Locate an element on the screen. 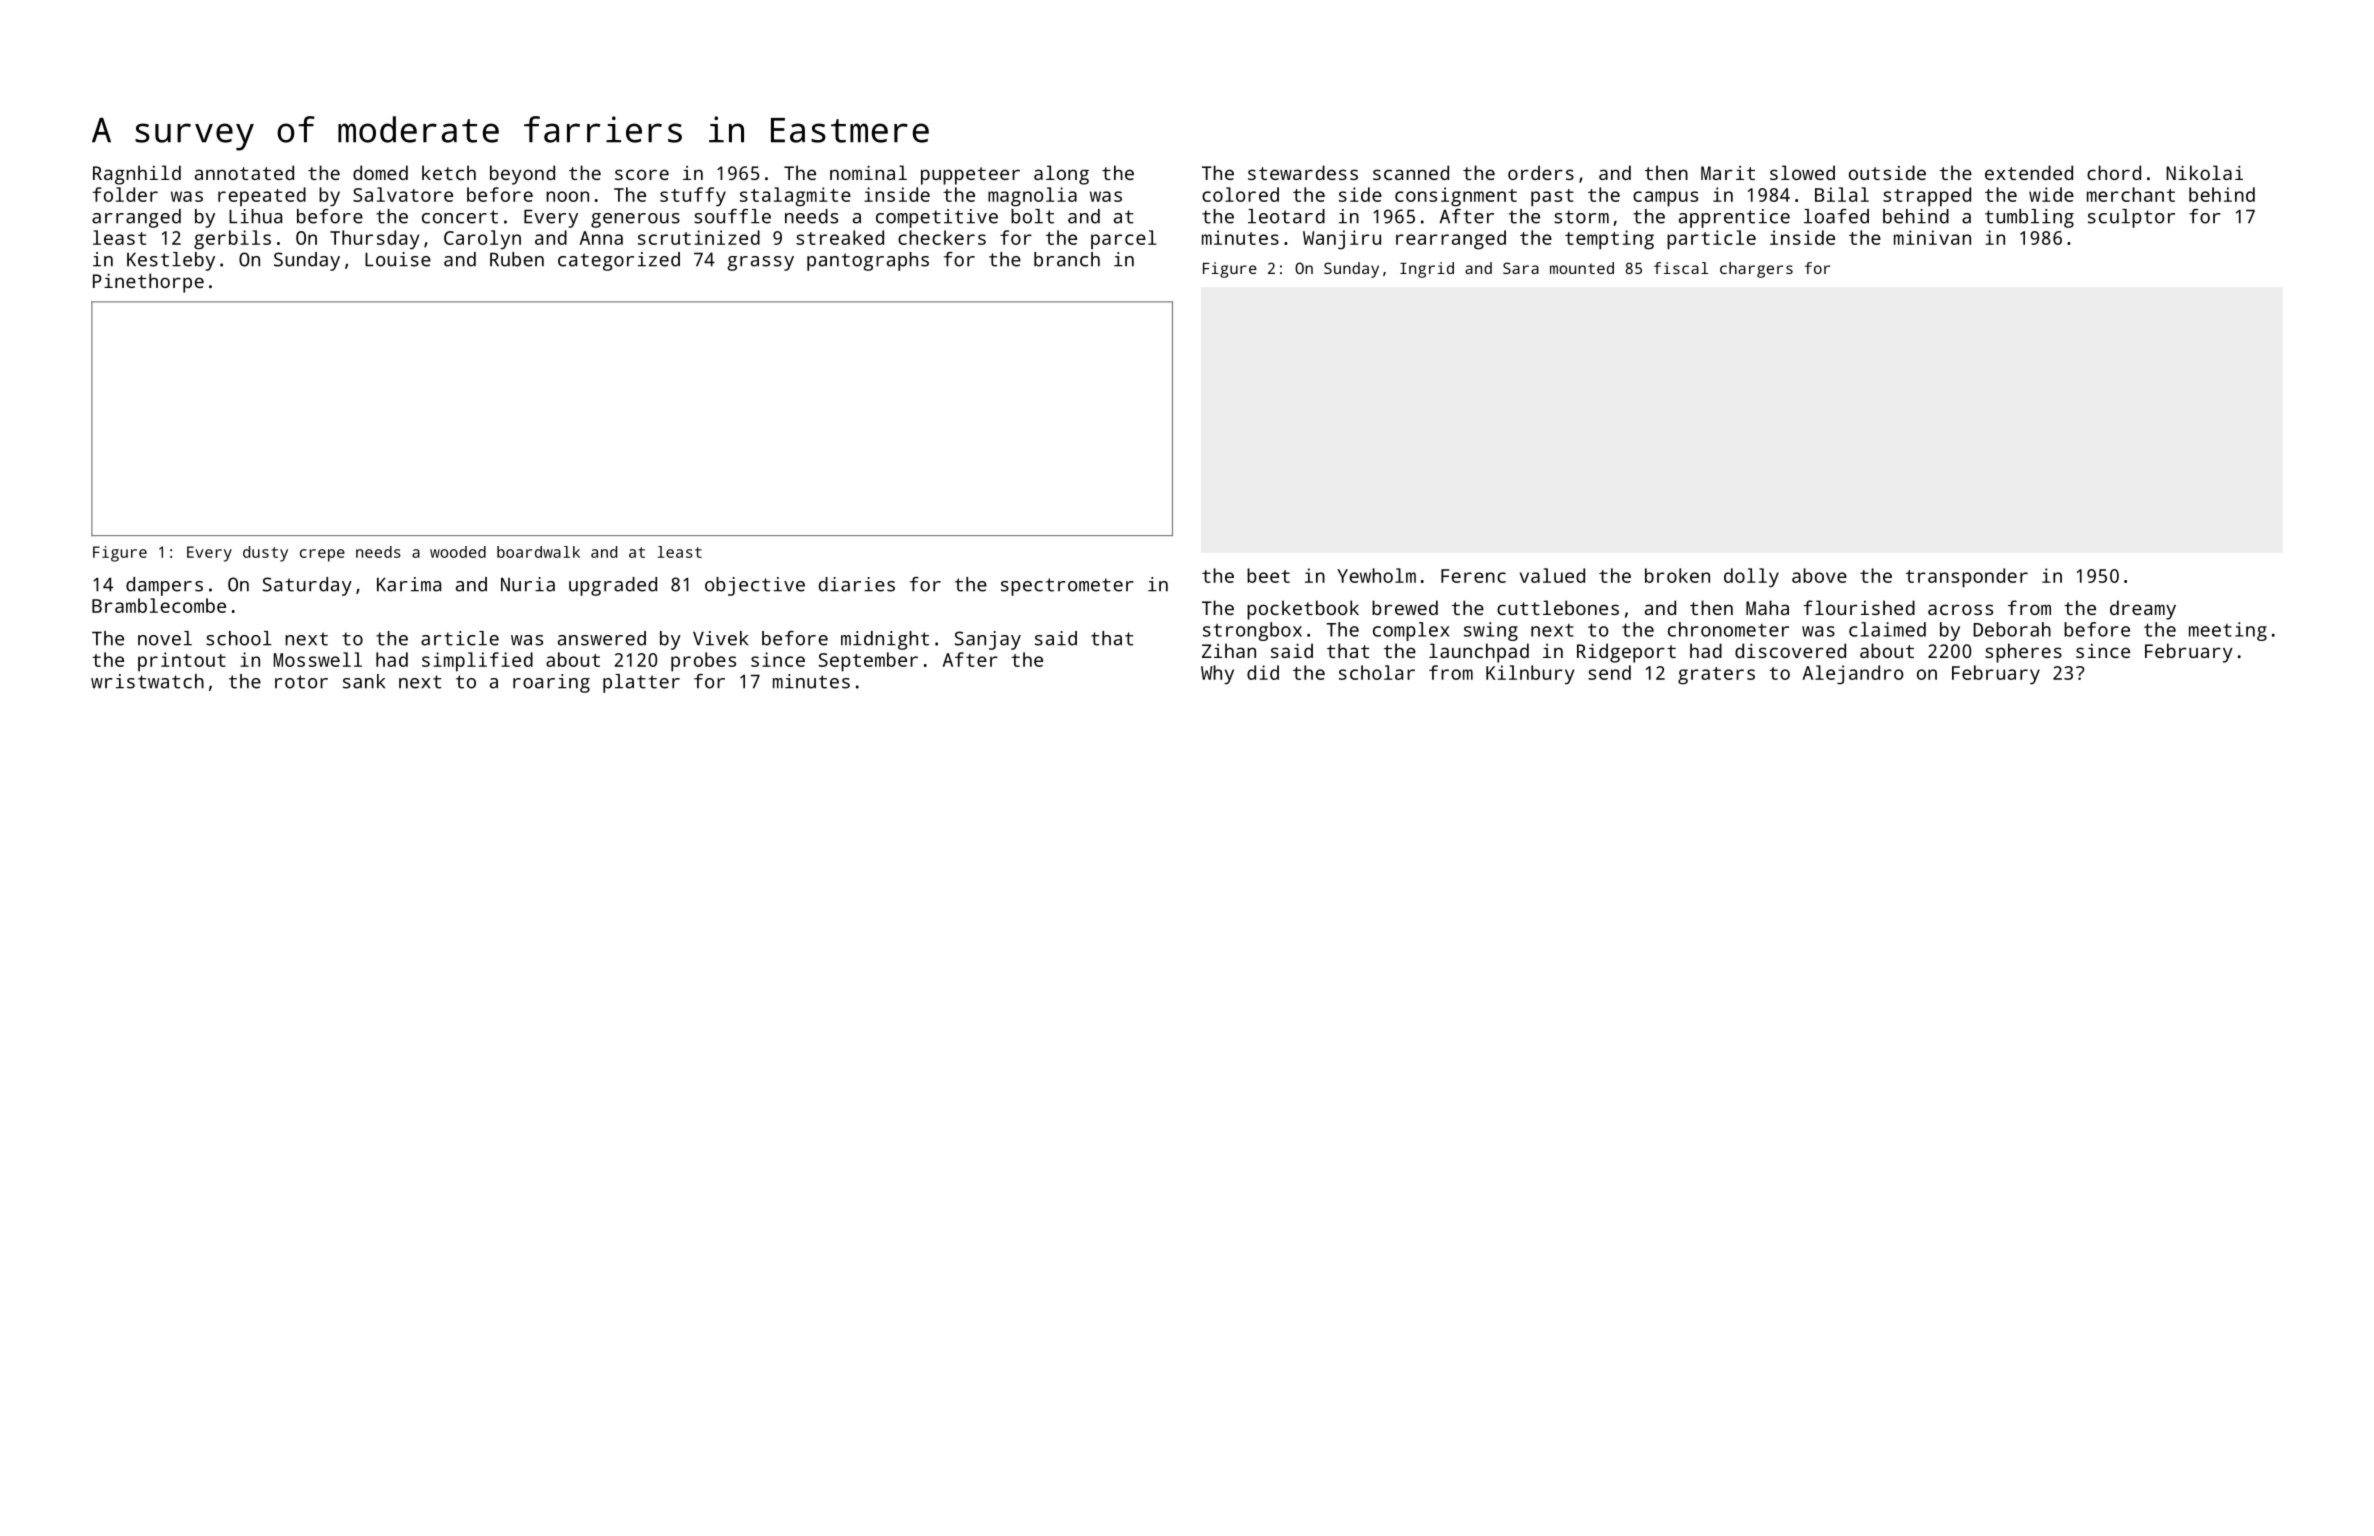  above is located at coordinates (1819, 575).
